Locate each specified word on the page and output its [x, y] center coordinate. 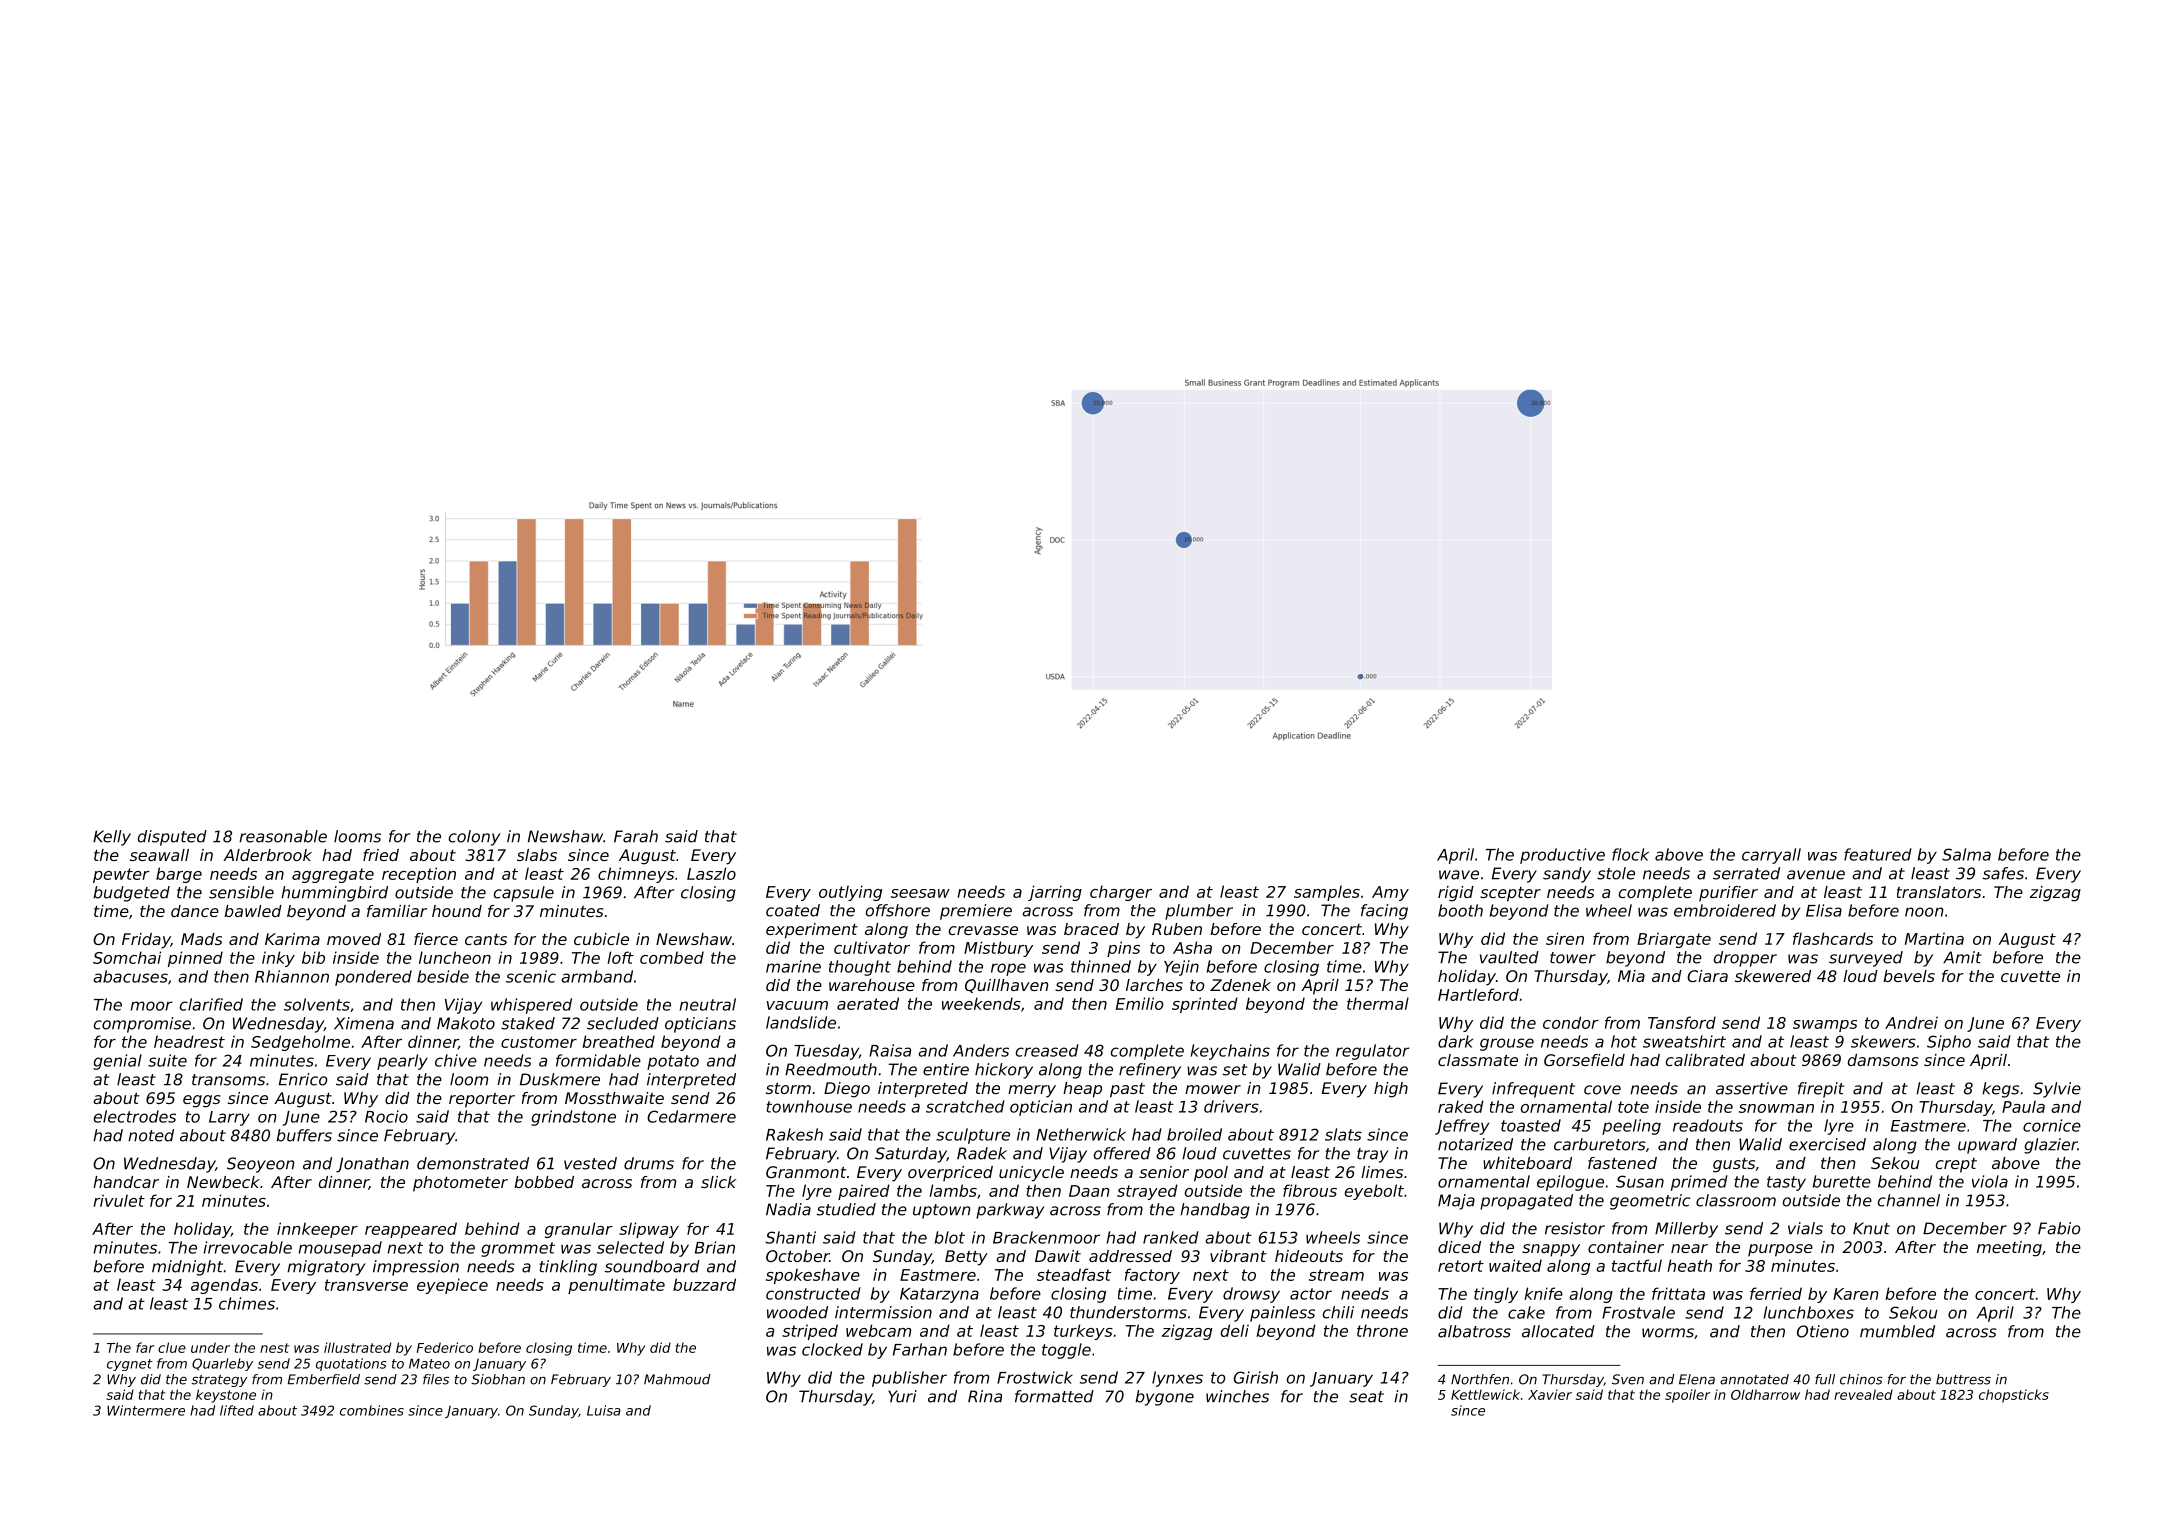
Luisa [604, 1410]
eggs [202, 1101]
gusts [1734, 1165]
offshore [898, 910]
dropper [1745, 959]
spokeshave [813, 1276]
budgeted [131, 894]
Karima [292, 939]
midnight [187, 1268]
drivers [1231, 1106]
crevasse [983, 930]
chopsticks [2014, 1396]
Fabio [2059, 1228]
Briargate [1674, 940]
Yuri [902, 1396]
